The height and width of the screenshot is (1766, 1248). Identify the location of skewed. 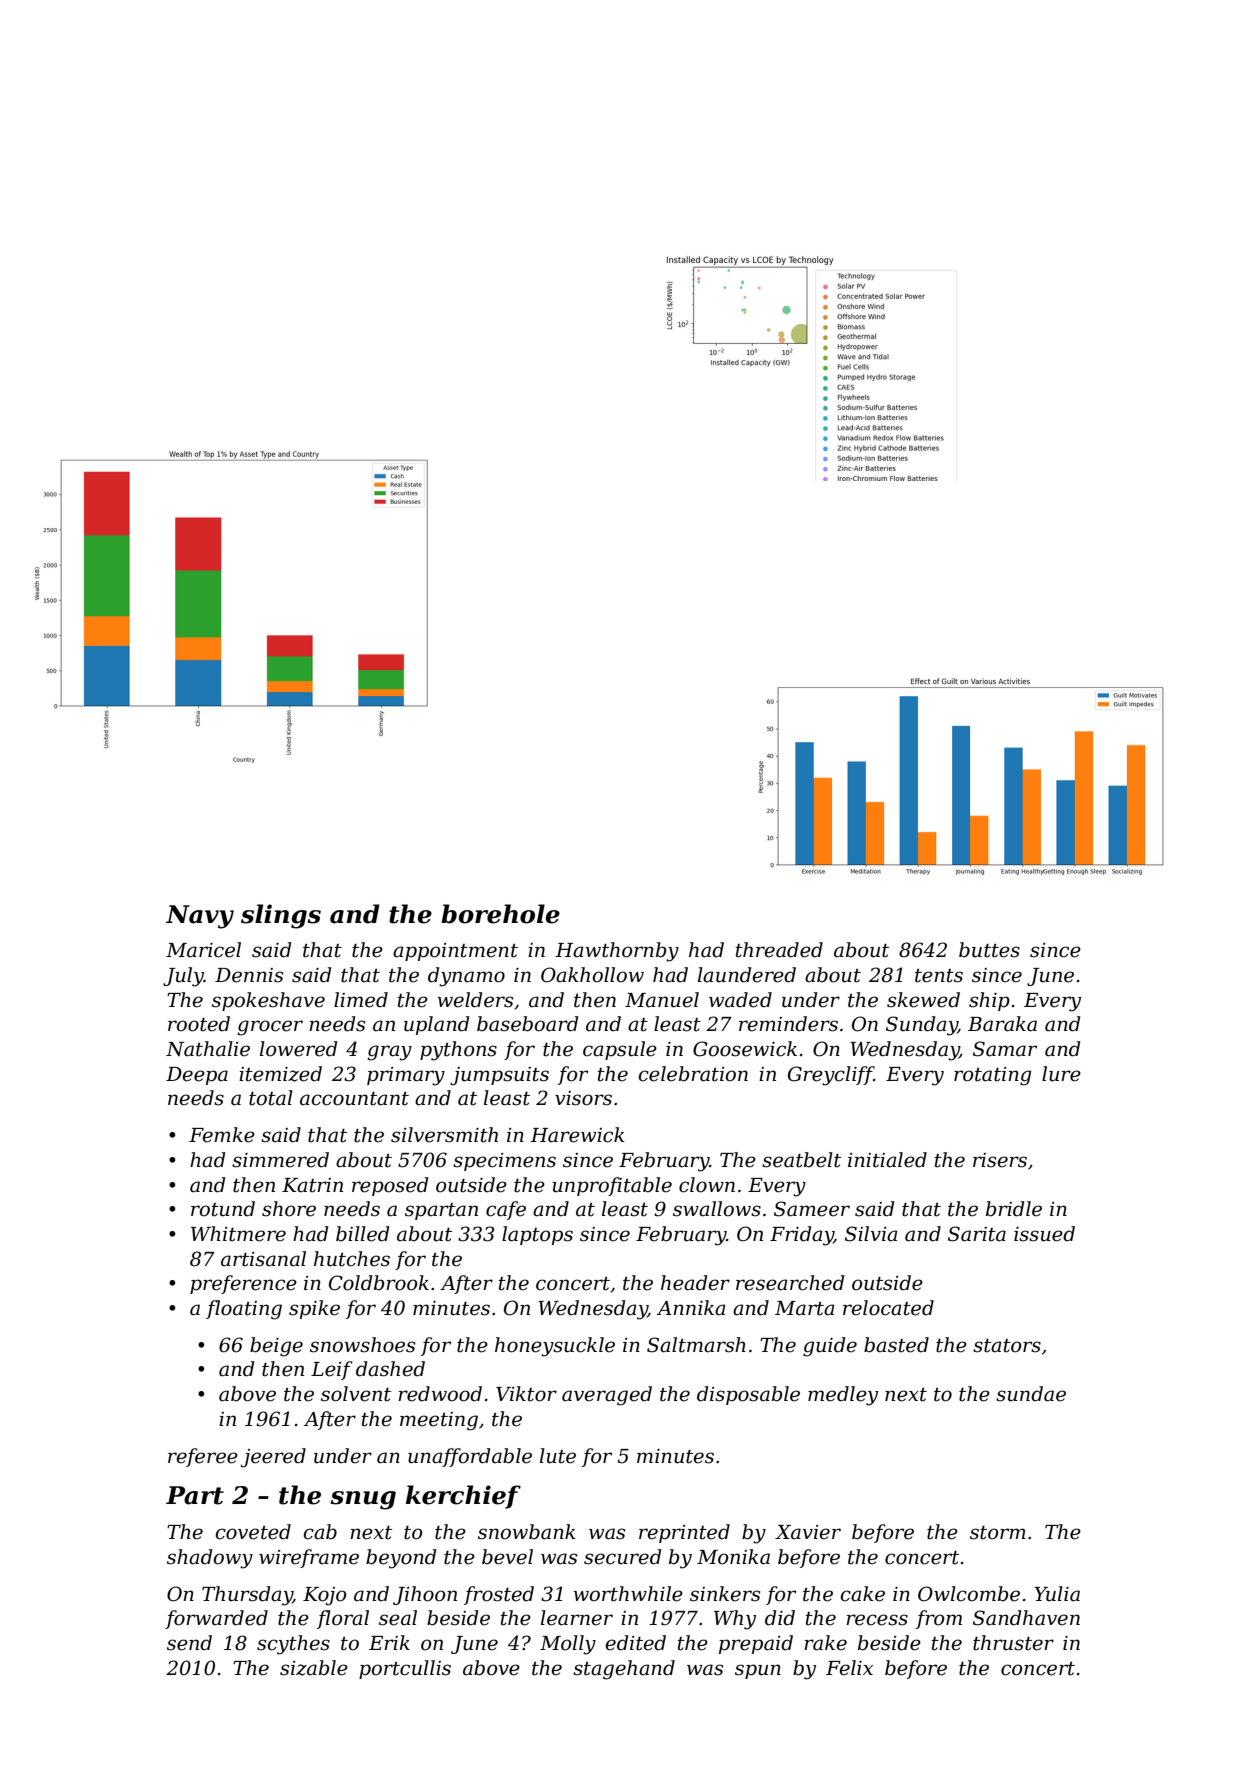
(923, 1000).
